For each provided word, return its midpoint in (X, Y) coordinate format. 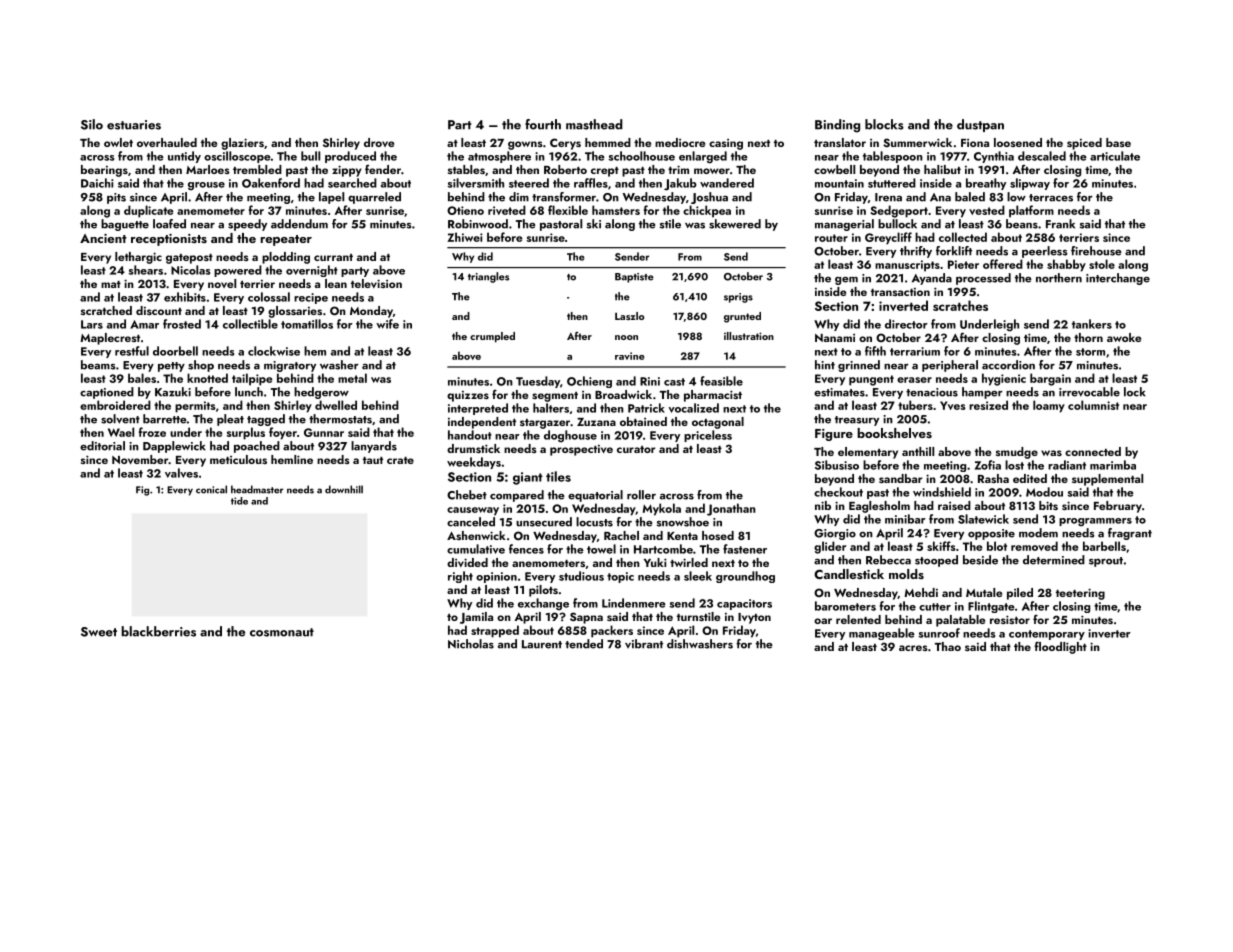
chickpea (707, 211)
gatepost (189, 259)
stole (1102, 264)
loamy (1049, 406)
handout (470, 435)
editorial (102, 446)
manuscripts (907, 266)
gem (846, 281)
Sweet (99, 632)
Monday (371, 312)
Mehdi (921, 592)
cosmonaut (282, 632)
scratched (106, 310)
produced (350, 157)
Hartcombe (663, 549)
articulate (1115, 156)
